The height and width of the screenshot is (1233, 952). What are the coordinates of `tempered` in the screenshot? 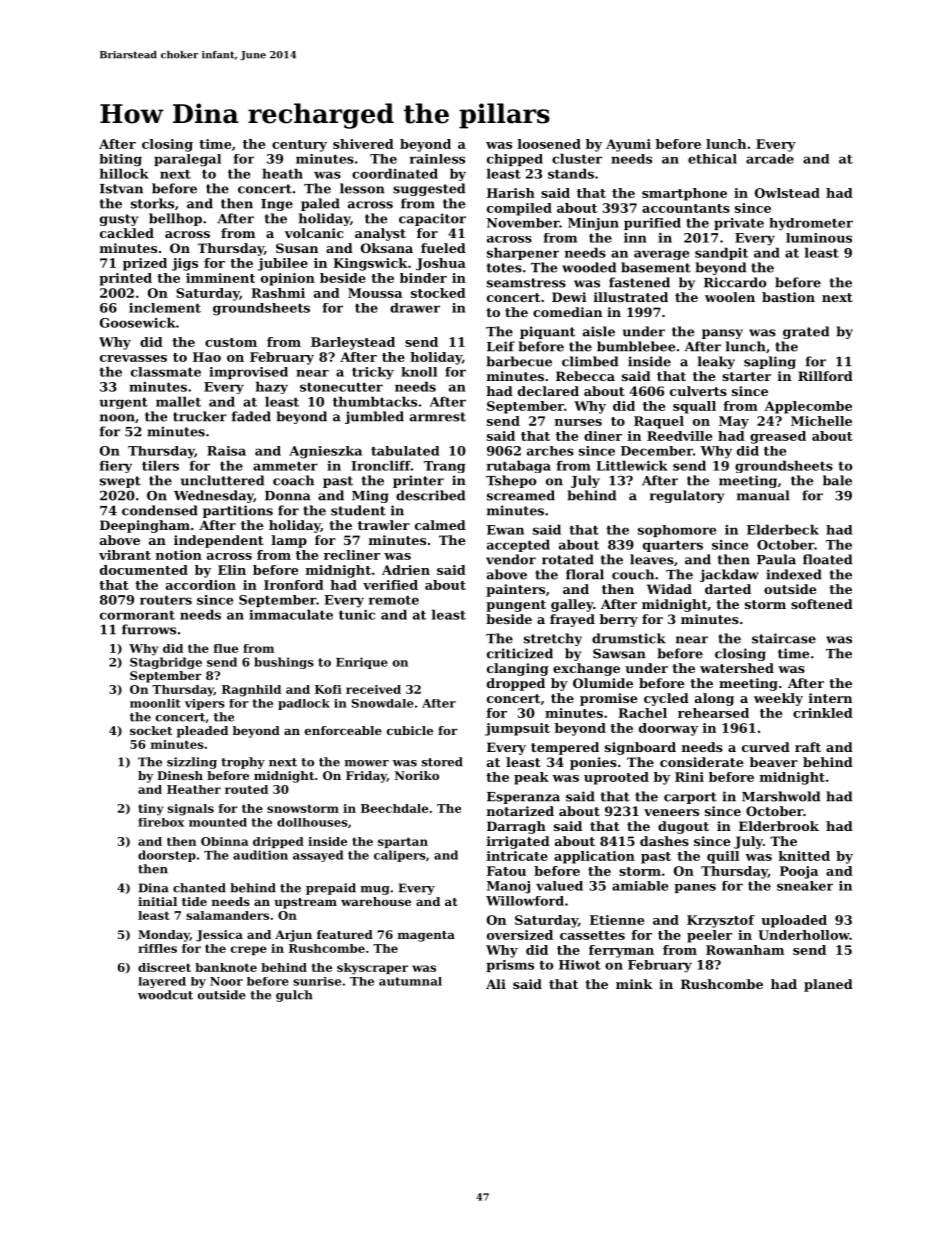 It's located at (565, 748).
